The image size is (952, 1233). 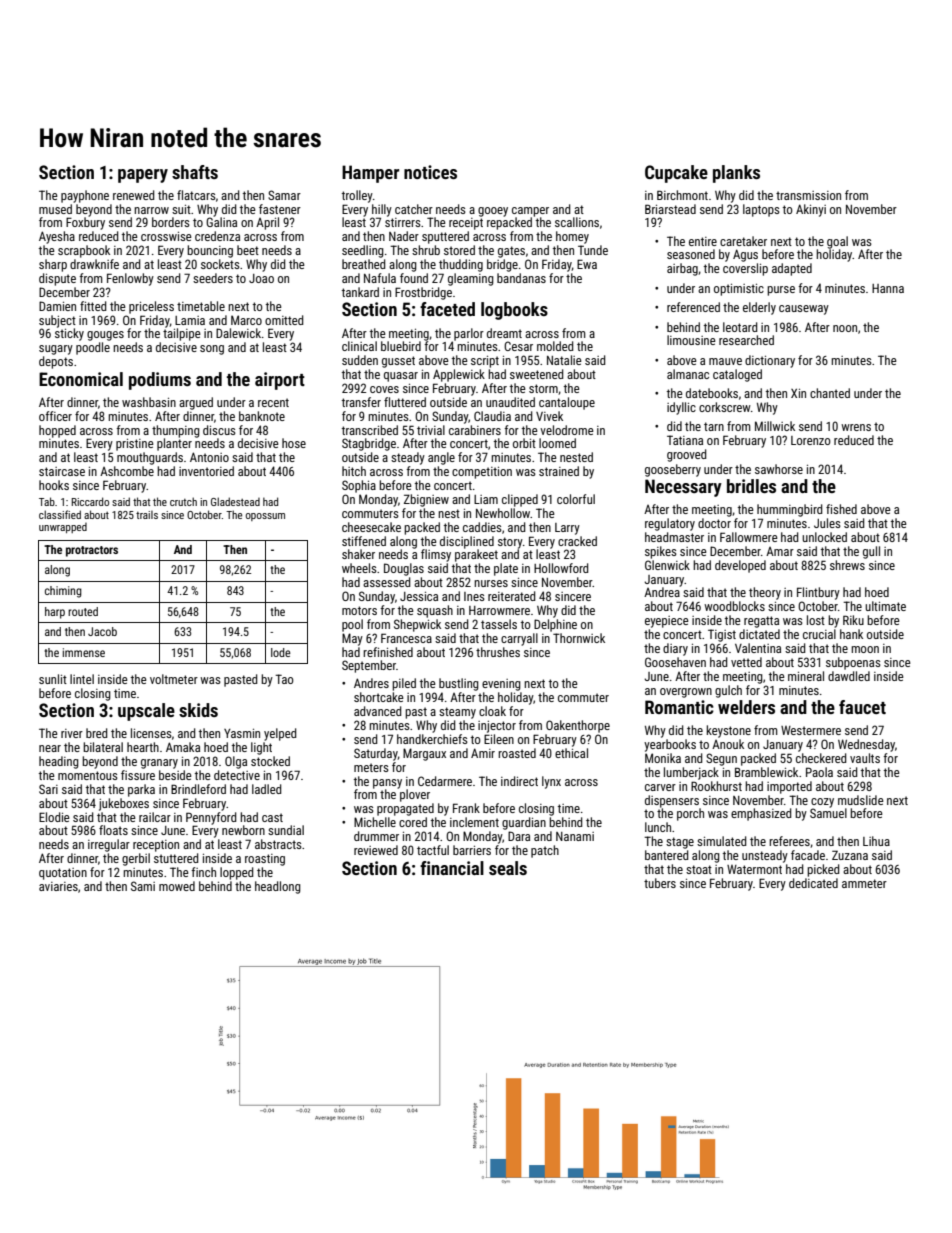 What do you see at coordinates (83, 611) in the image?
I see `routed` at bounding box center [83, 611].
